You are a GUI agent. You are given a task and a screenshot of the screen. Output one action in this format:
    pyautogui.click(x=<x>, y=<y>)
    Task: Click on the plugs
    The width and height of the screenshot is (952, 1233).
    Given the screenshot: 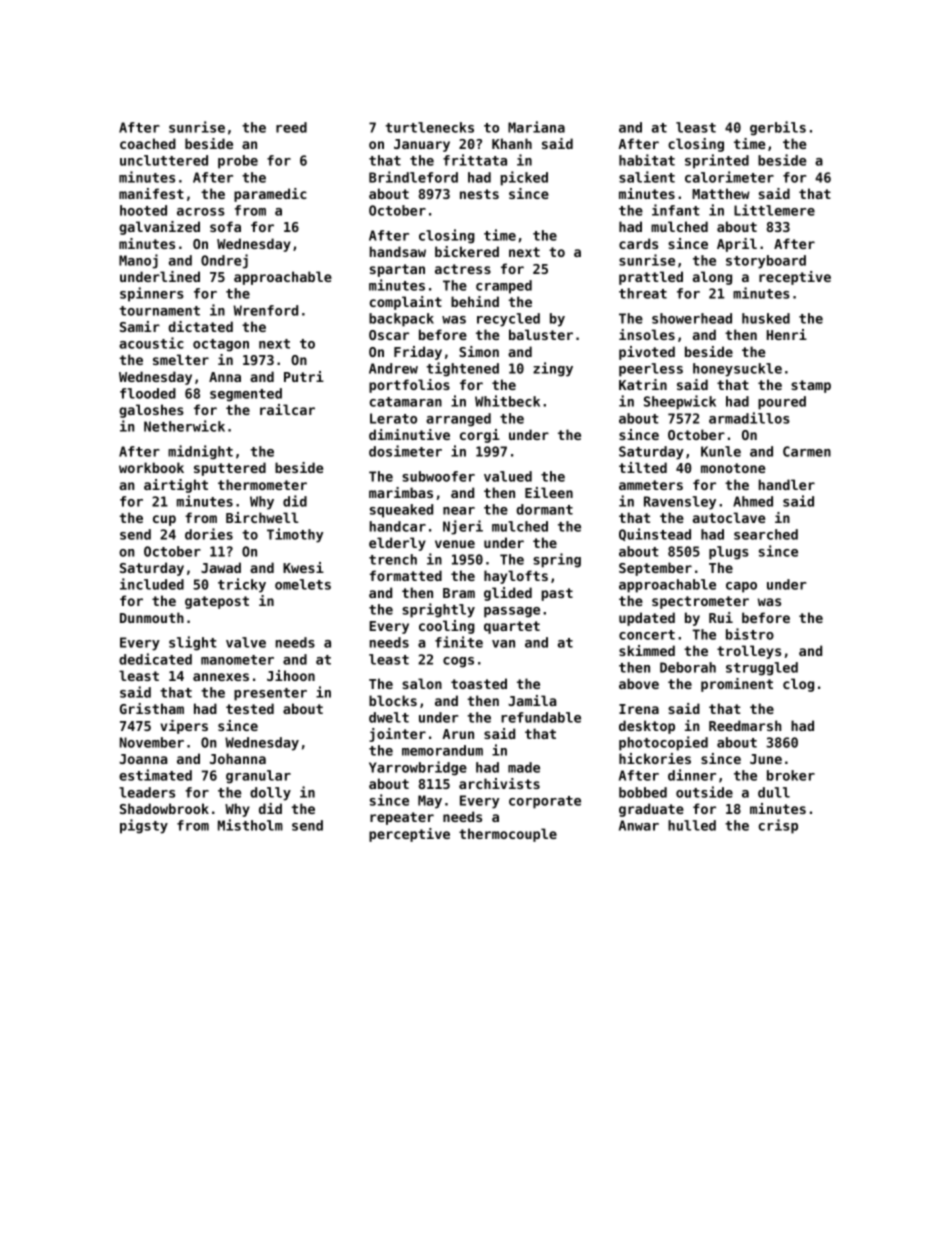 What is the action you would take?
    pyautogui.click(x=729, y=553)
